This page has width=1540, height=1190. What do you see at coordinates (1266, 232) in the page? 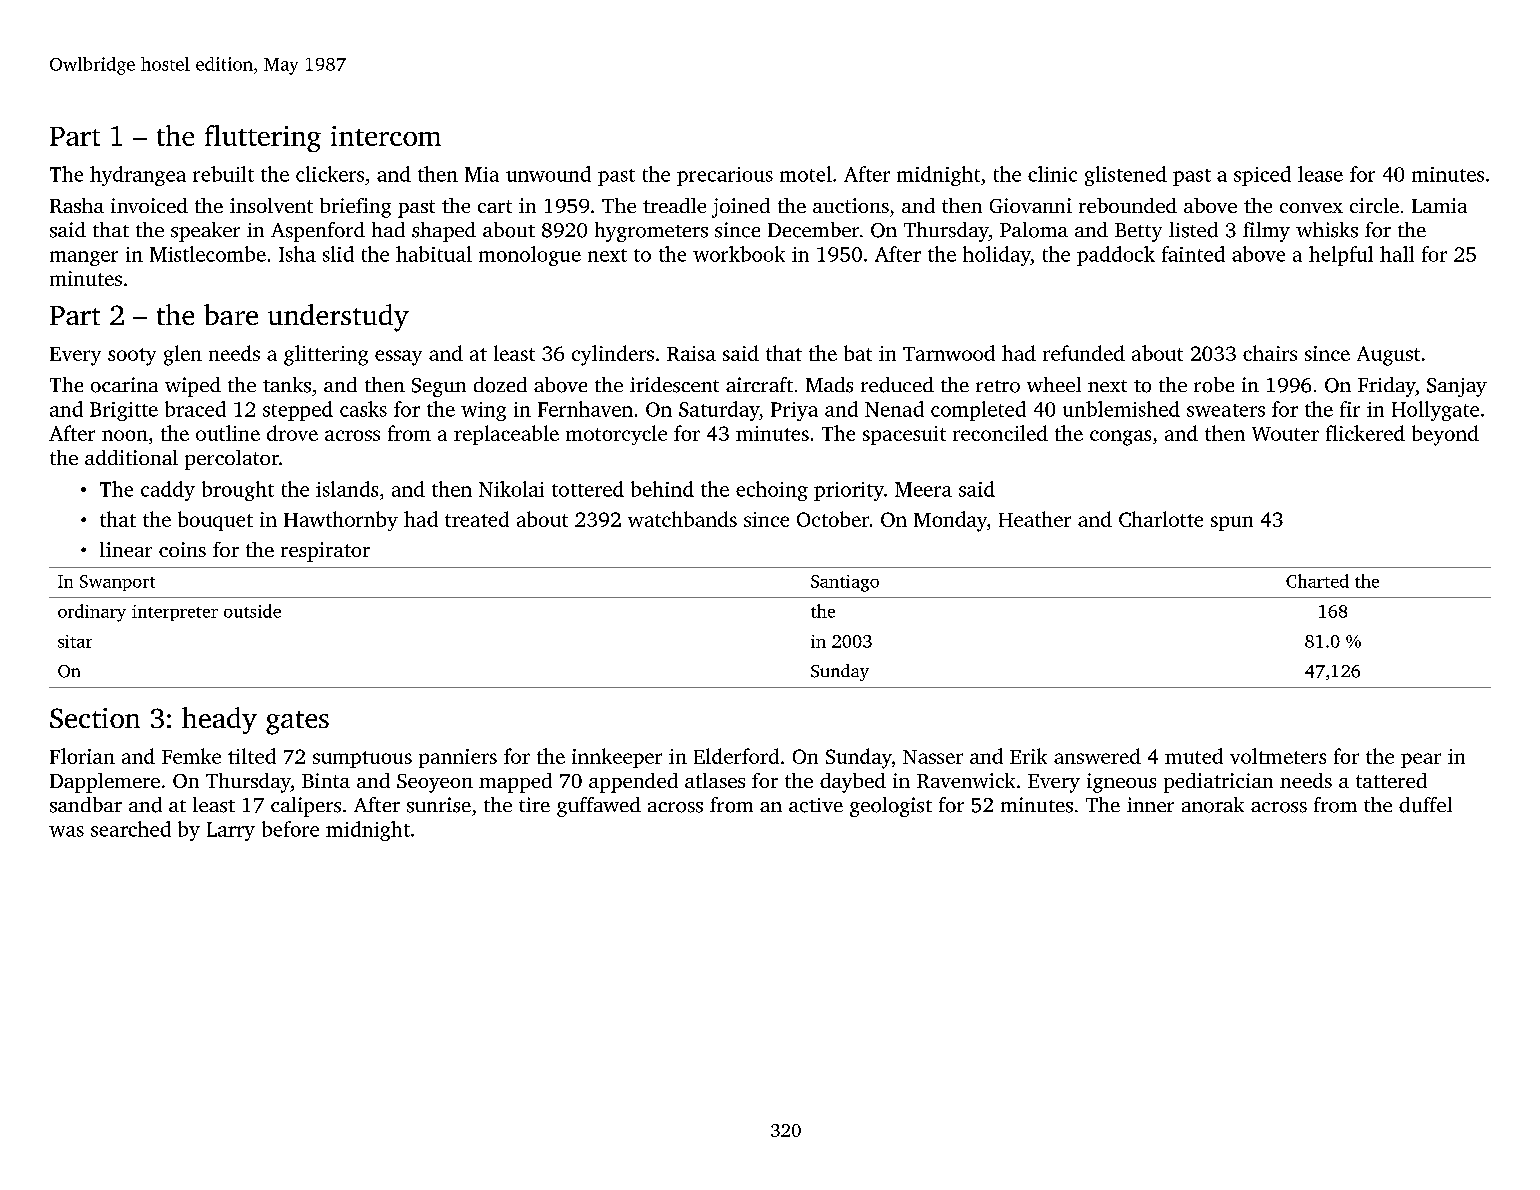
I see `filmy` at bounding box center [1266, 232].
